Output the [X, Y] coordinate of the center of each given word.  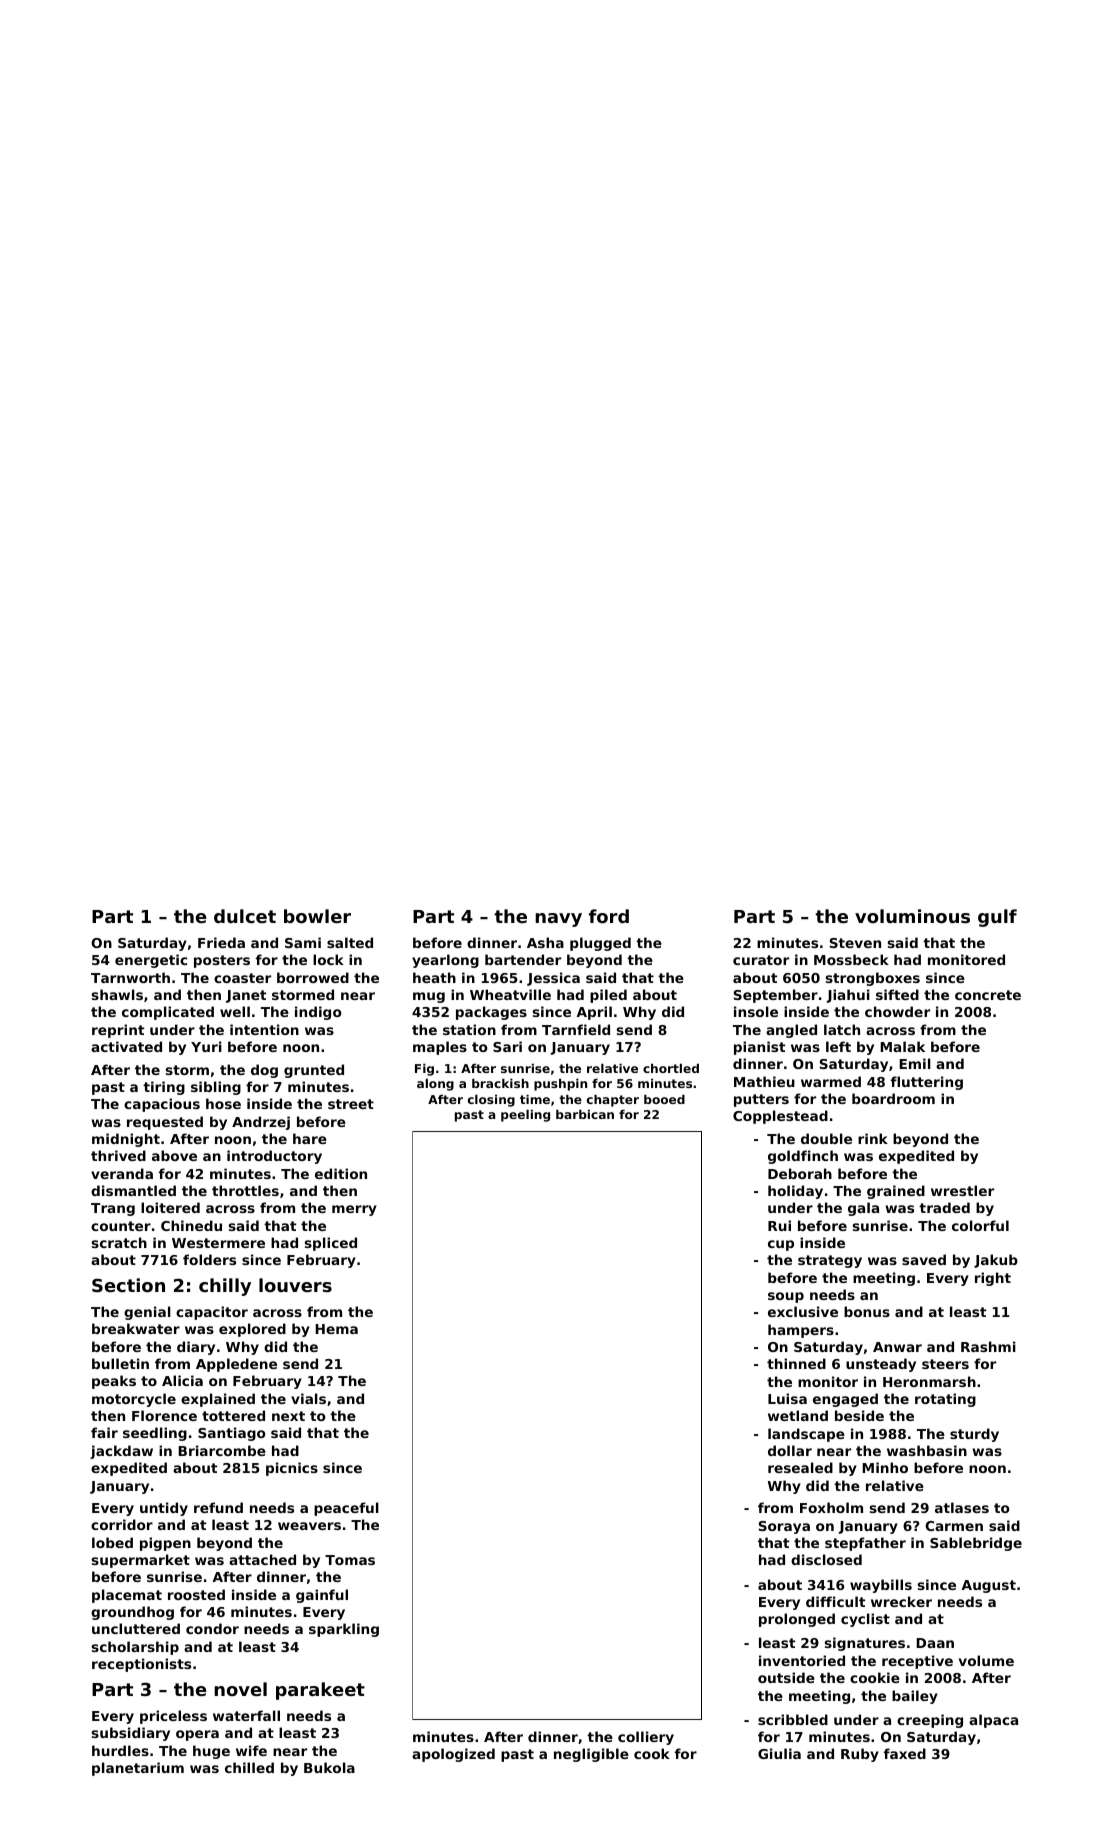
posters [222, 961]
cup [781, 1245]
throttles [245, 1190]
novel [240, 1689]
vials [308, 1398]
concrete [988, 995]
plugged [600, 944]
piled [608, 996]
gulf [997, 918]
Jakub [996, 1261]
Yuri [206, 1046]
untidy [164, 1509]
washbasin [927, 1450]
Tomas [350, 1560]
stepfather [865, 1544]
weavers [309, 1526]
